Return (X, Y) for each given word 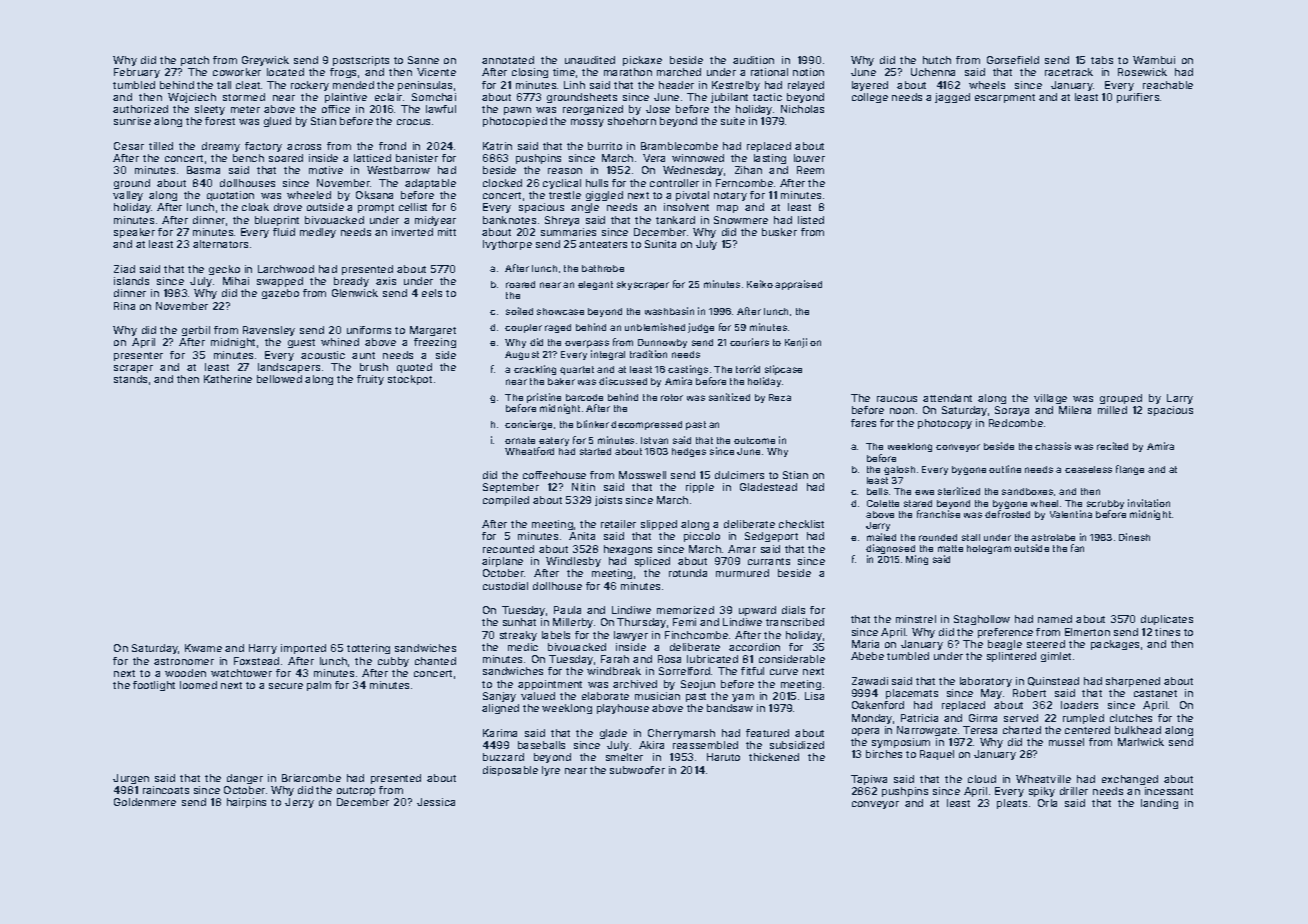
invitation (1149, 503)
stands (130, 379)
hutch (937, 60)
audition (753, 60)
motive (326, 170)
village (1050, 399)
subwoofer (637, 770)
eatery (554, 441)
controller (674, 183)
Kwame (203, 648)
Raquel (937, 755)
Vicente (436, 72)
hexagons (628, 550)
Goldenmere (145, 802)
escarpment (1005, 98)
